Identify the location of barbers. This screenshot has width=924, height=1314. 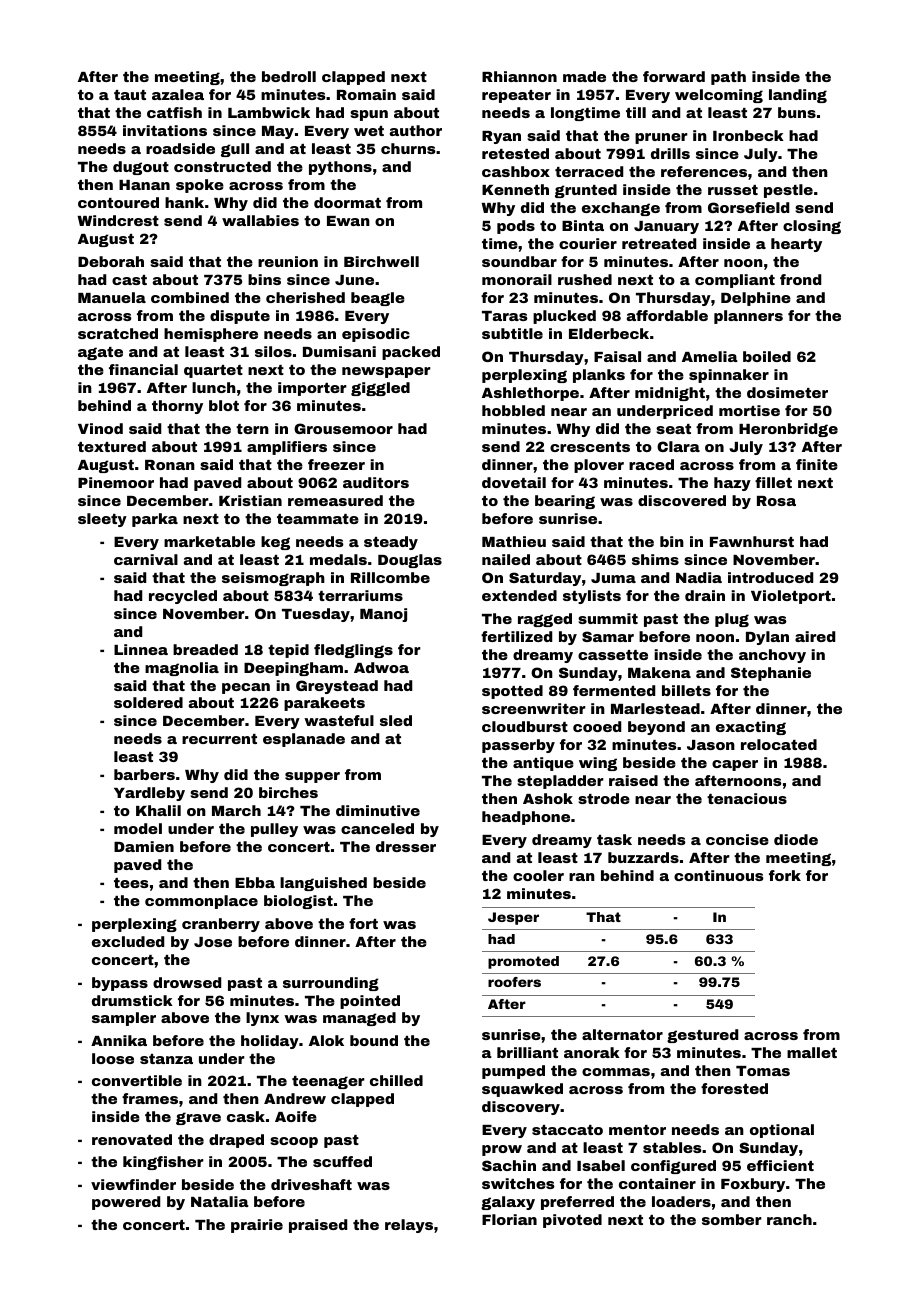
(144, 774).
